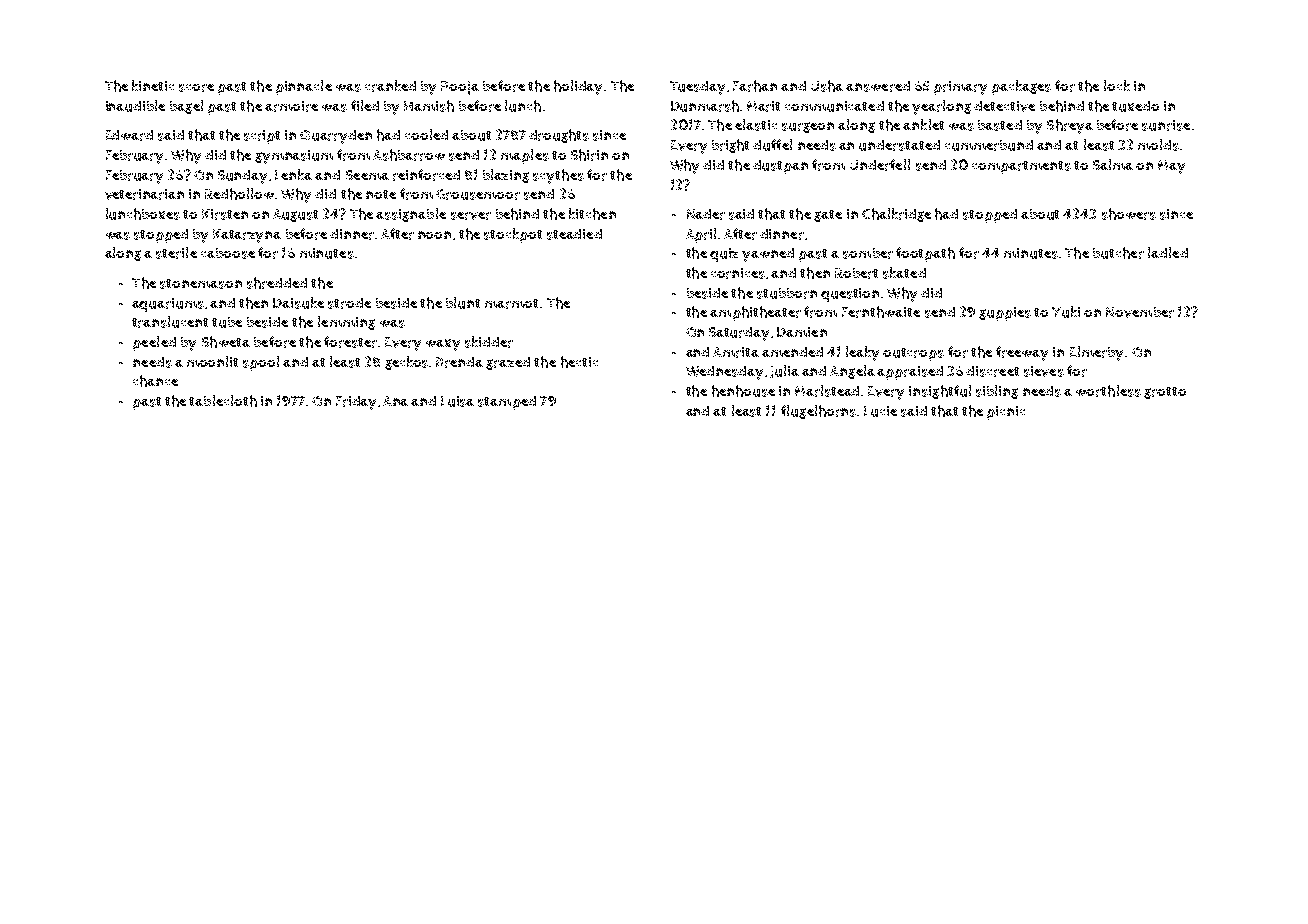  What do you see at coordinates (277, 283) in the screenshot?
I see `shredded` at bounding box center [277, 283].
